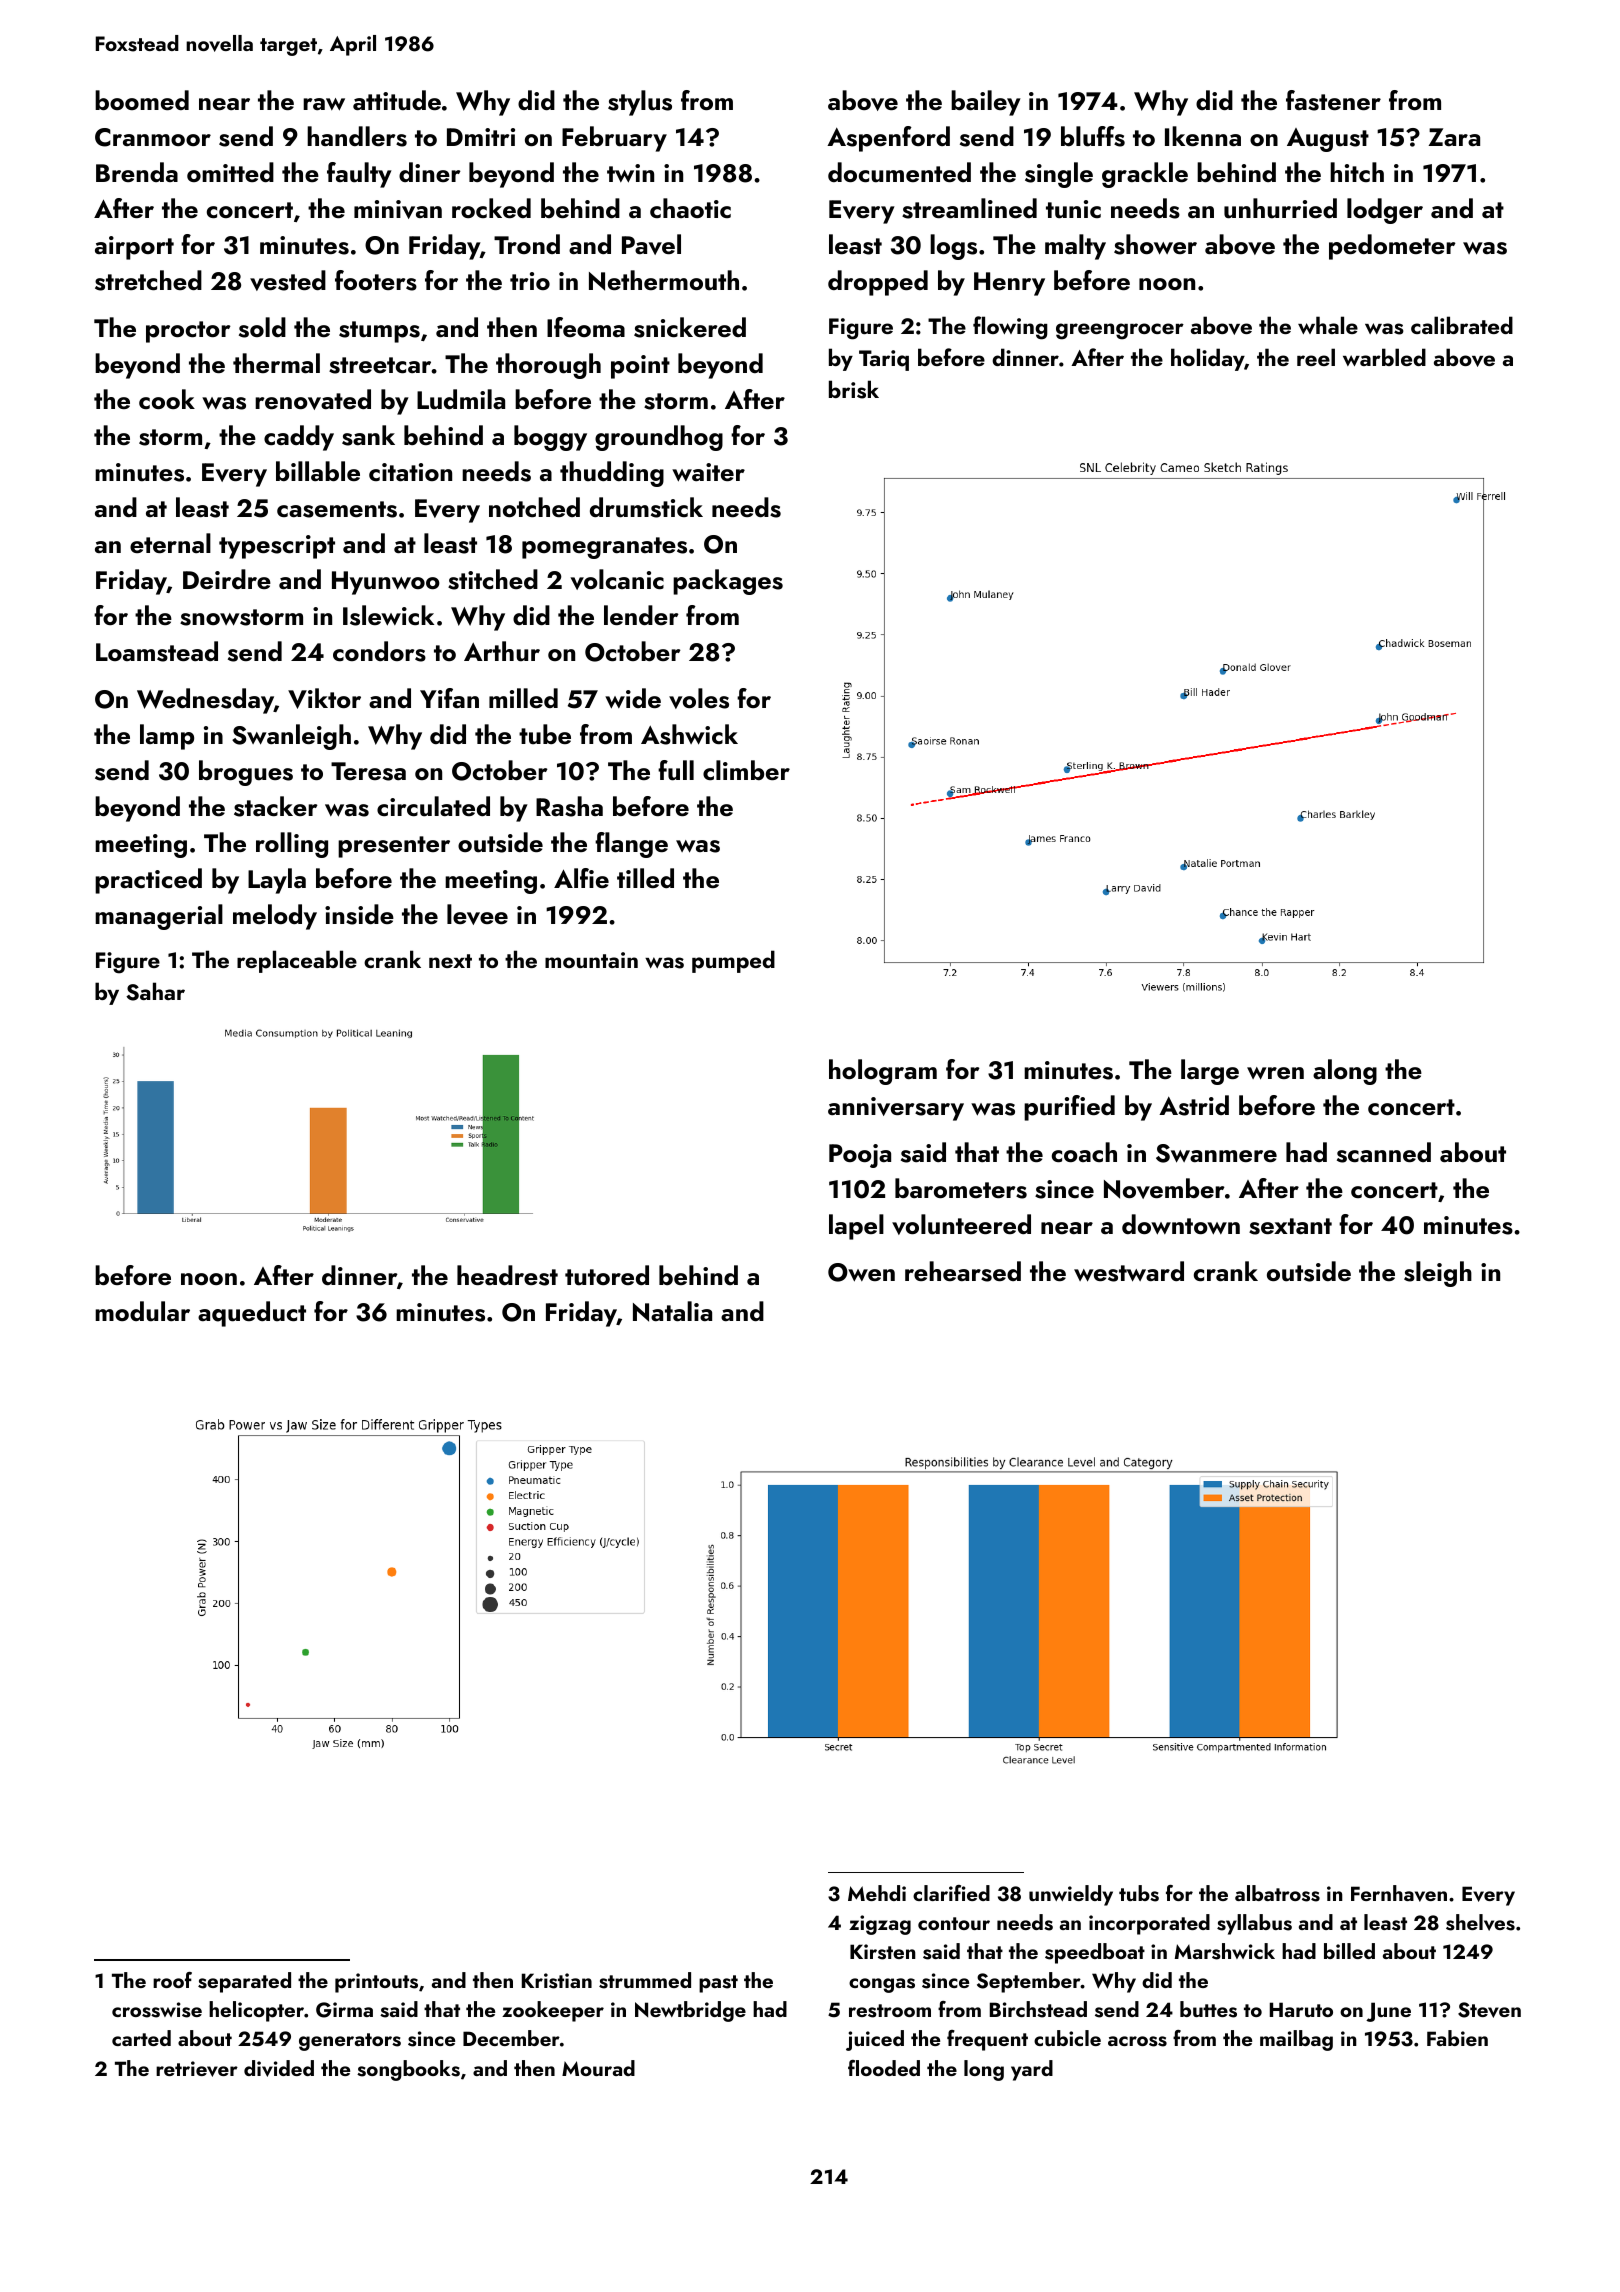  I want to click on footers, so click(376, 280).
